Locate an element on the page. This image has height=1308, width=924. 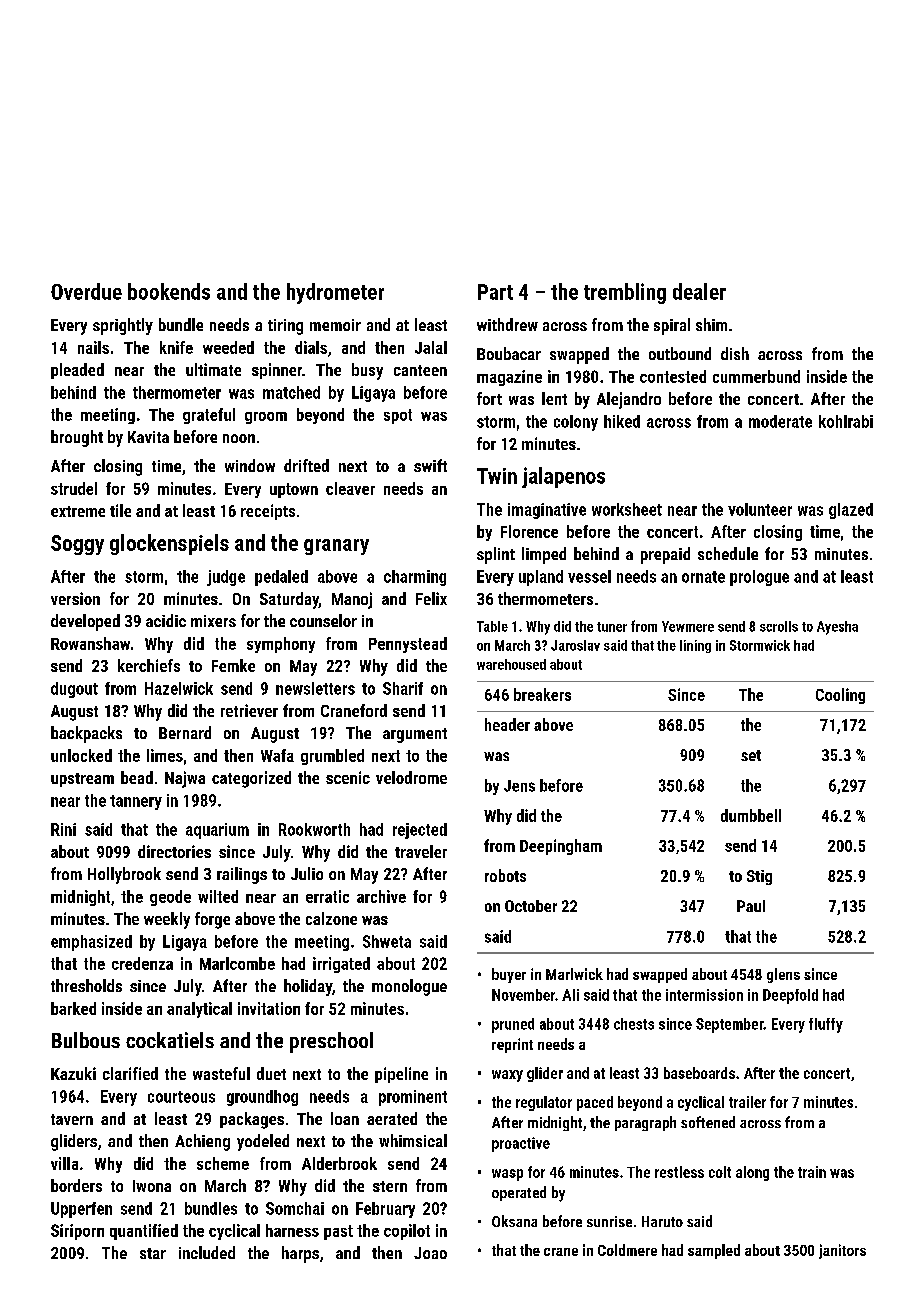
Overdue is located at coordinates (86, 291).
